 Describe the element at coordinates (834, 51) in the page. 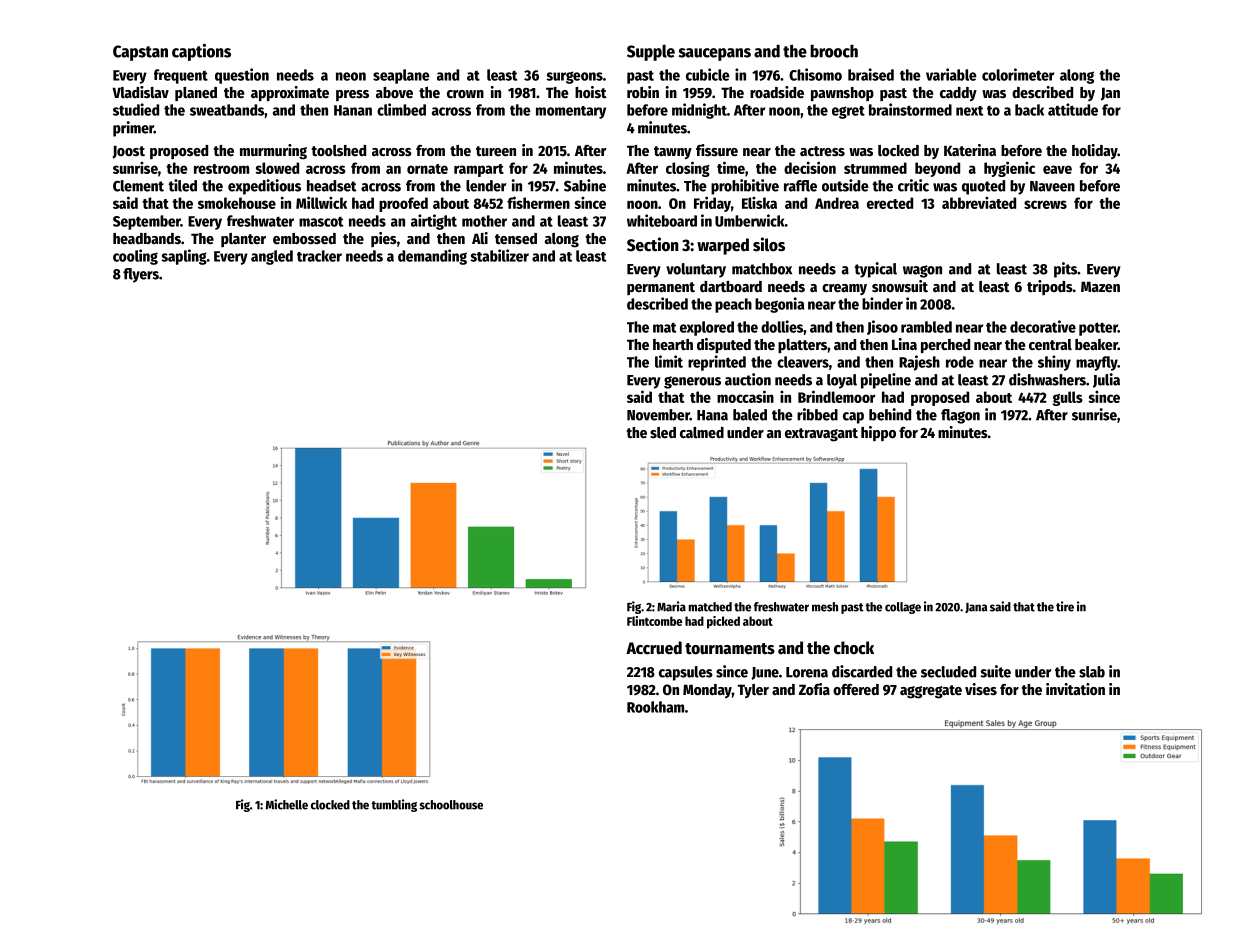

I see `brooch` at that location.
